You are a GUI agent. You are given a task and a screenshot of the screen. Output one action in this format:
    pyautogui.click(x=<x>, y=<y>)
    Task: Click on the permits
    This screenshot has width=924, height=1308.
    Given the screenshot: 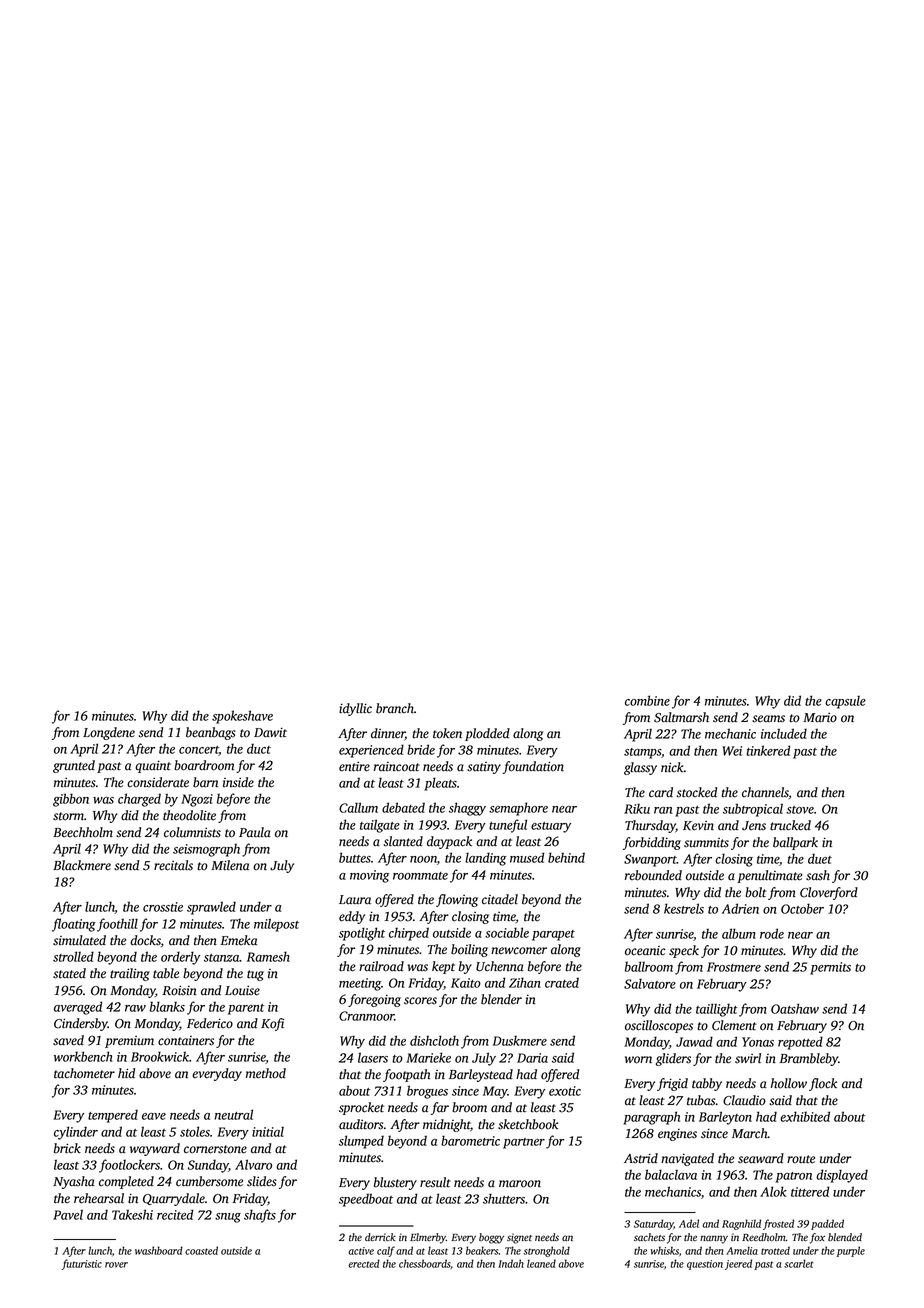 What is the action you would take?
    pyautogui.click(x=830, y=968)
